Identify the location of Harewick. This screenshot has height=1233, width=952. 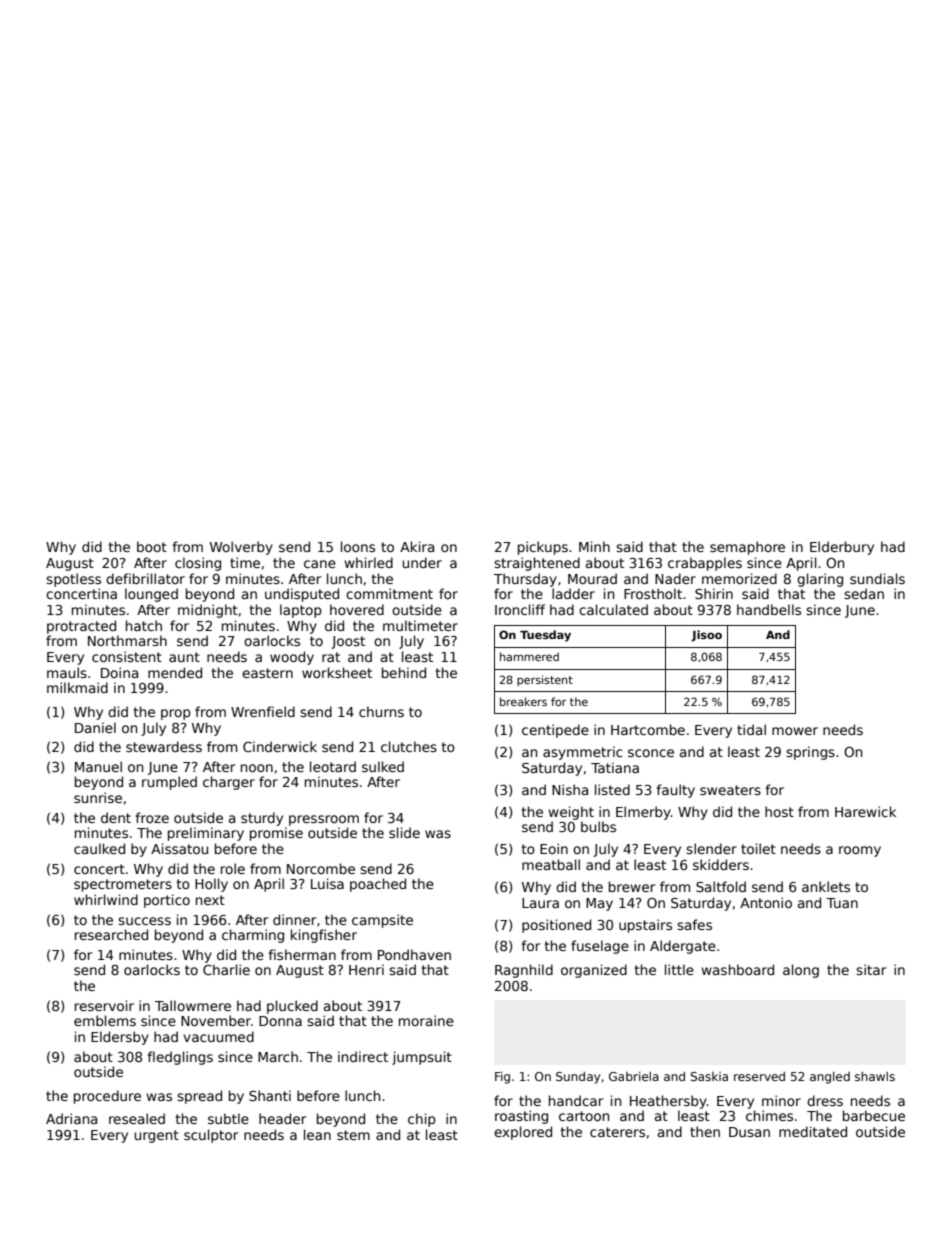
(865, 811).
